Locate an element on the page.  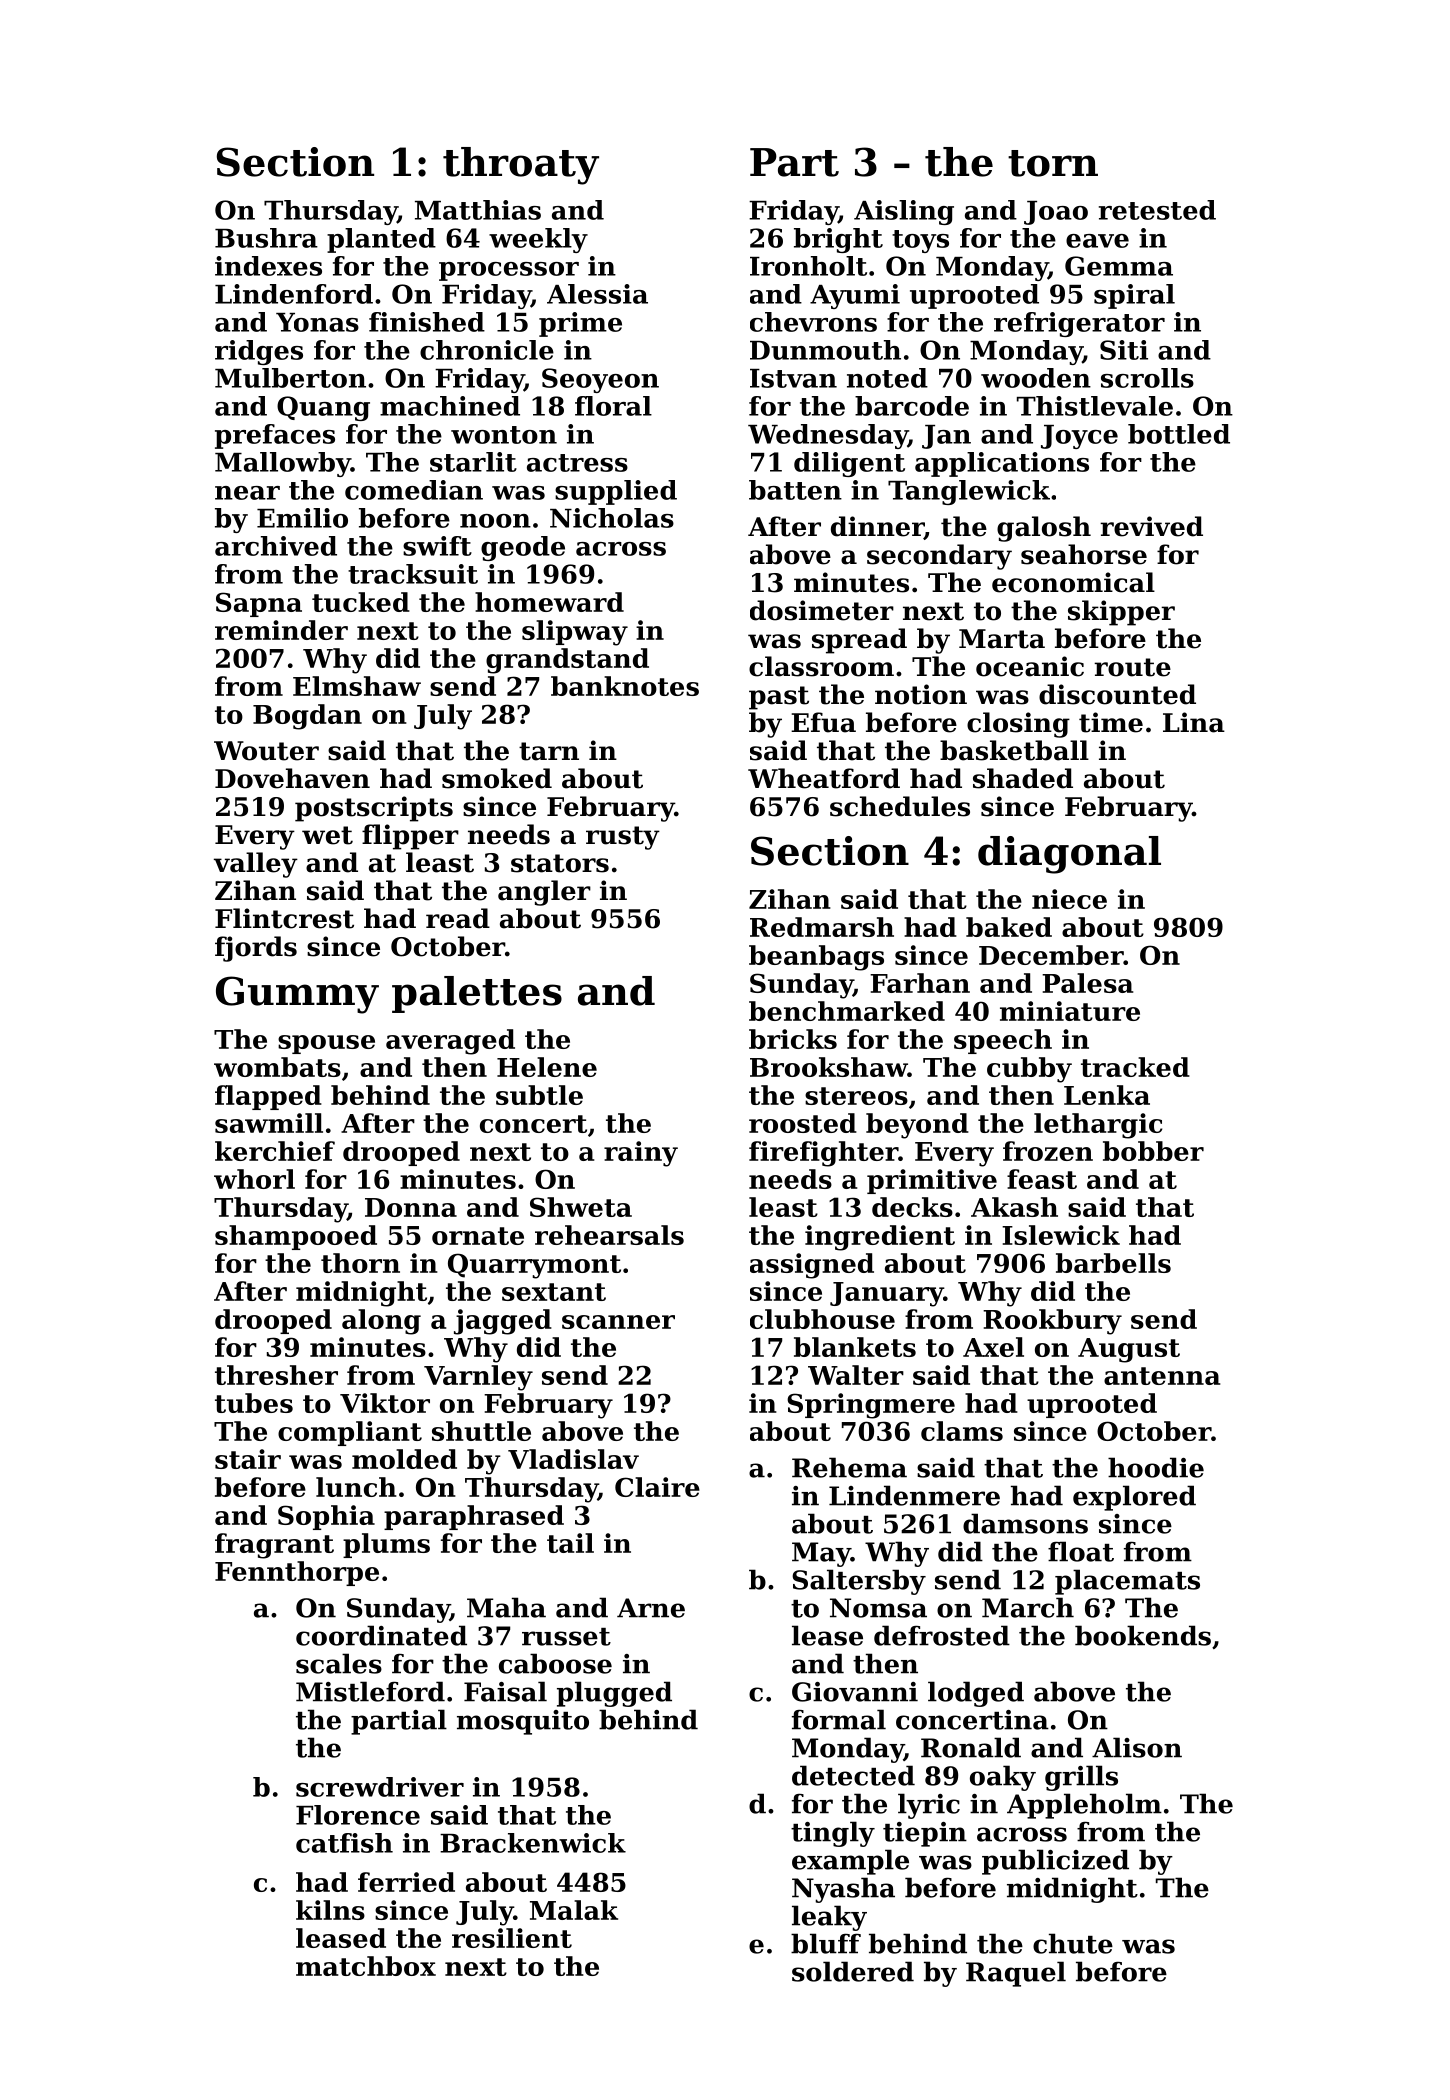
frozen is located at coordinates (1048, 1151).
